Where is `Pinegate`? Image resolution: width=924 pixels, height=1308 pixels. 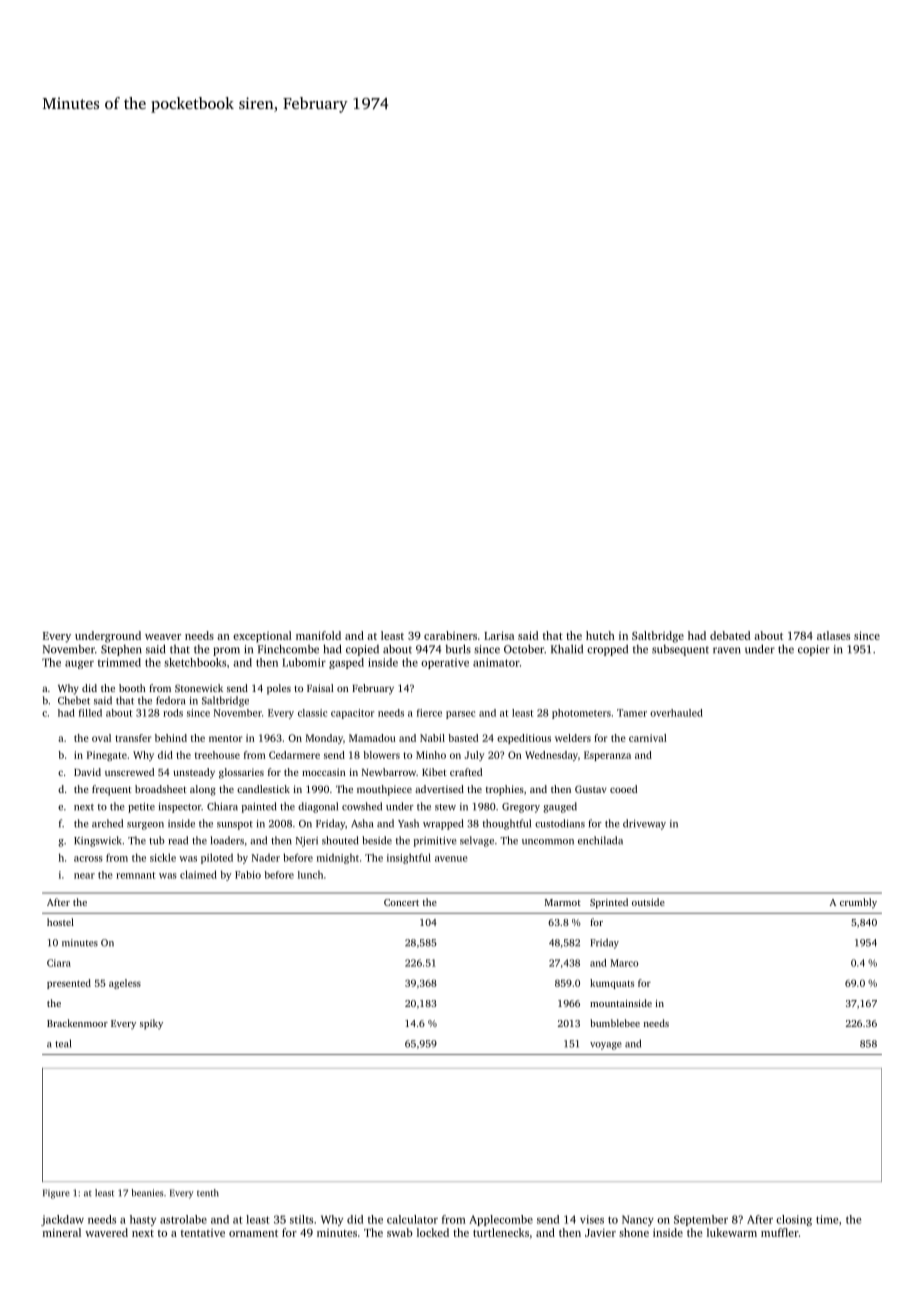 Pinegate is located at coordinates (107, 756).
